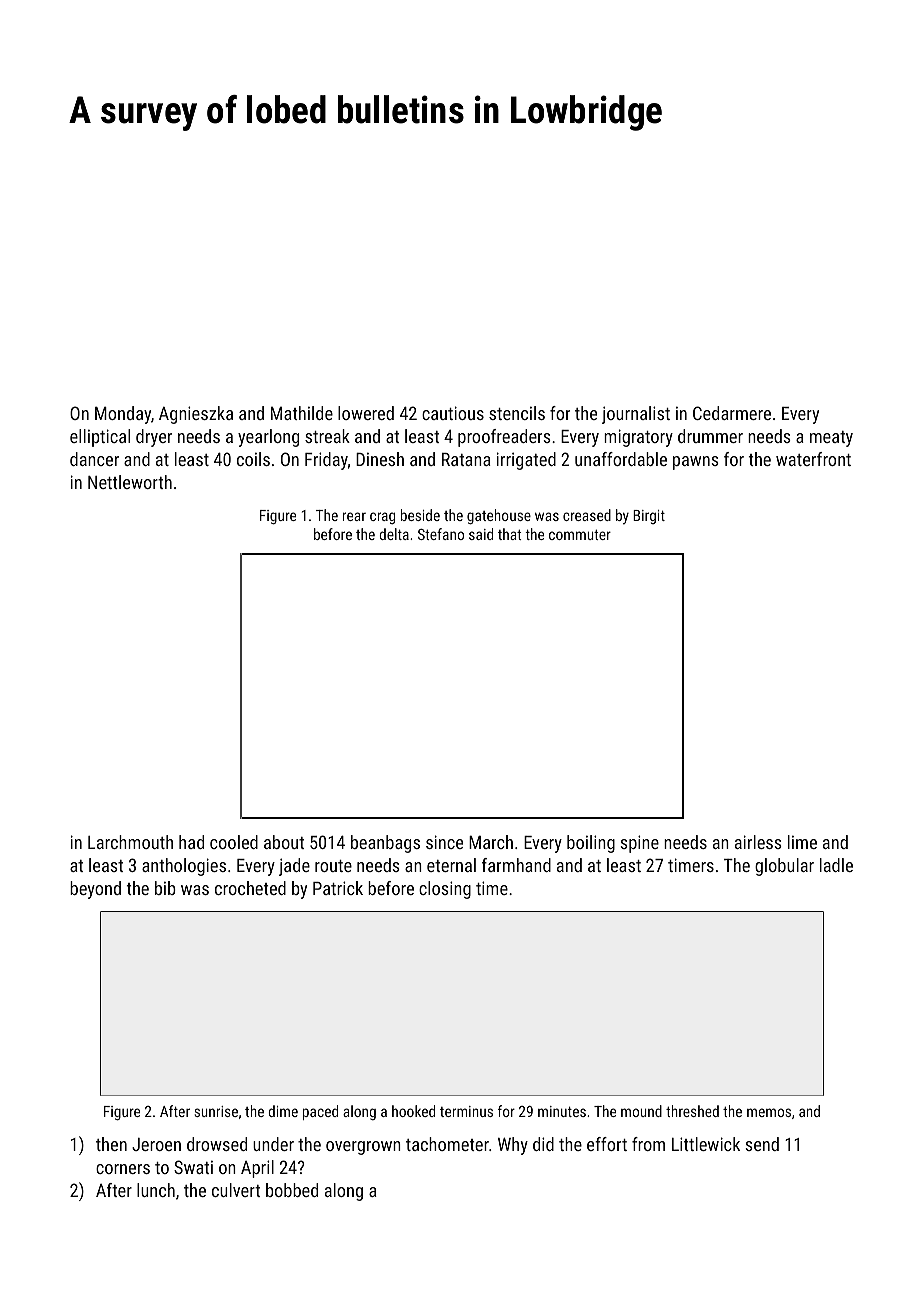 The width and height of the screenshot is (924, 1314). I want to click on terminus, so click(466, 1111).
